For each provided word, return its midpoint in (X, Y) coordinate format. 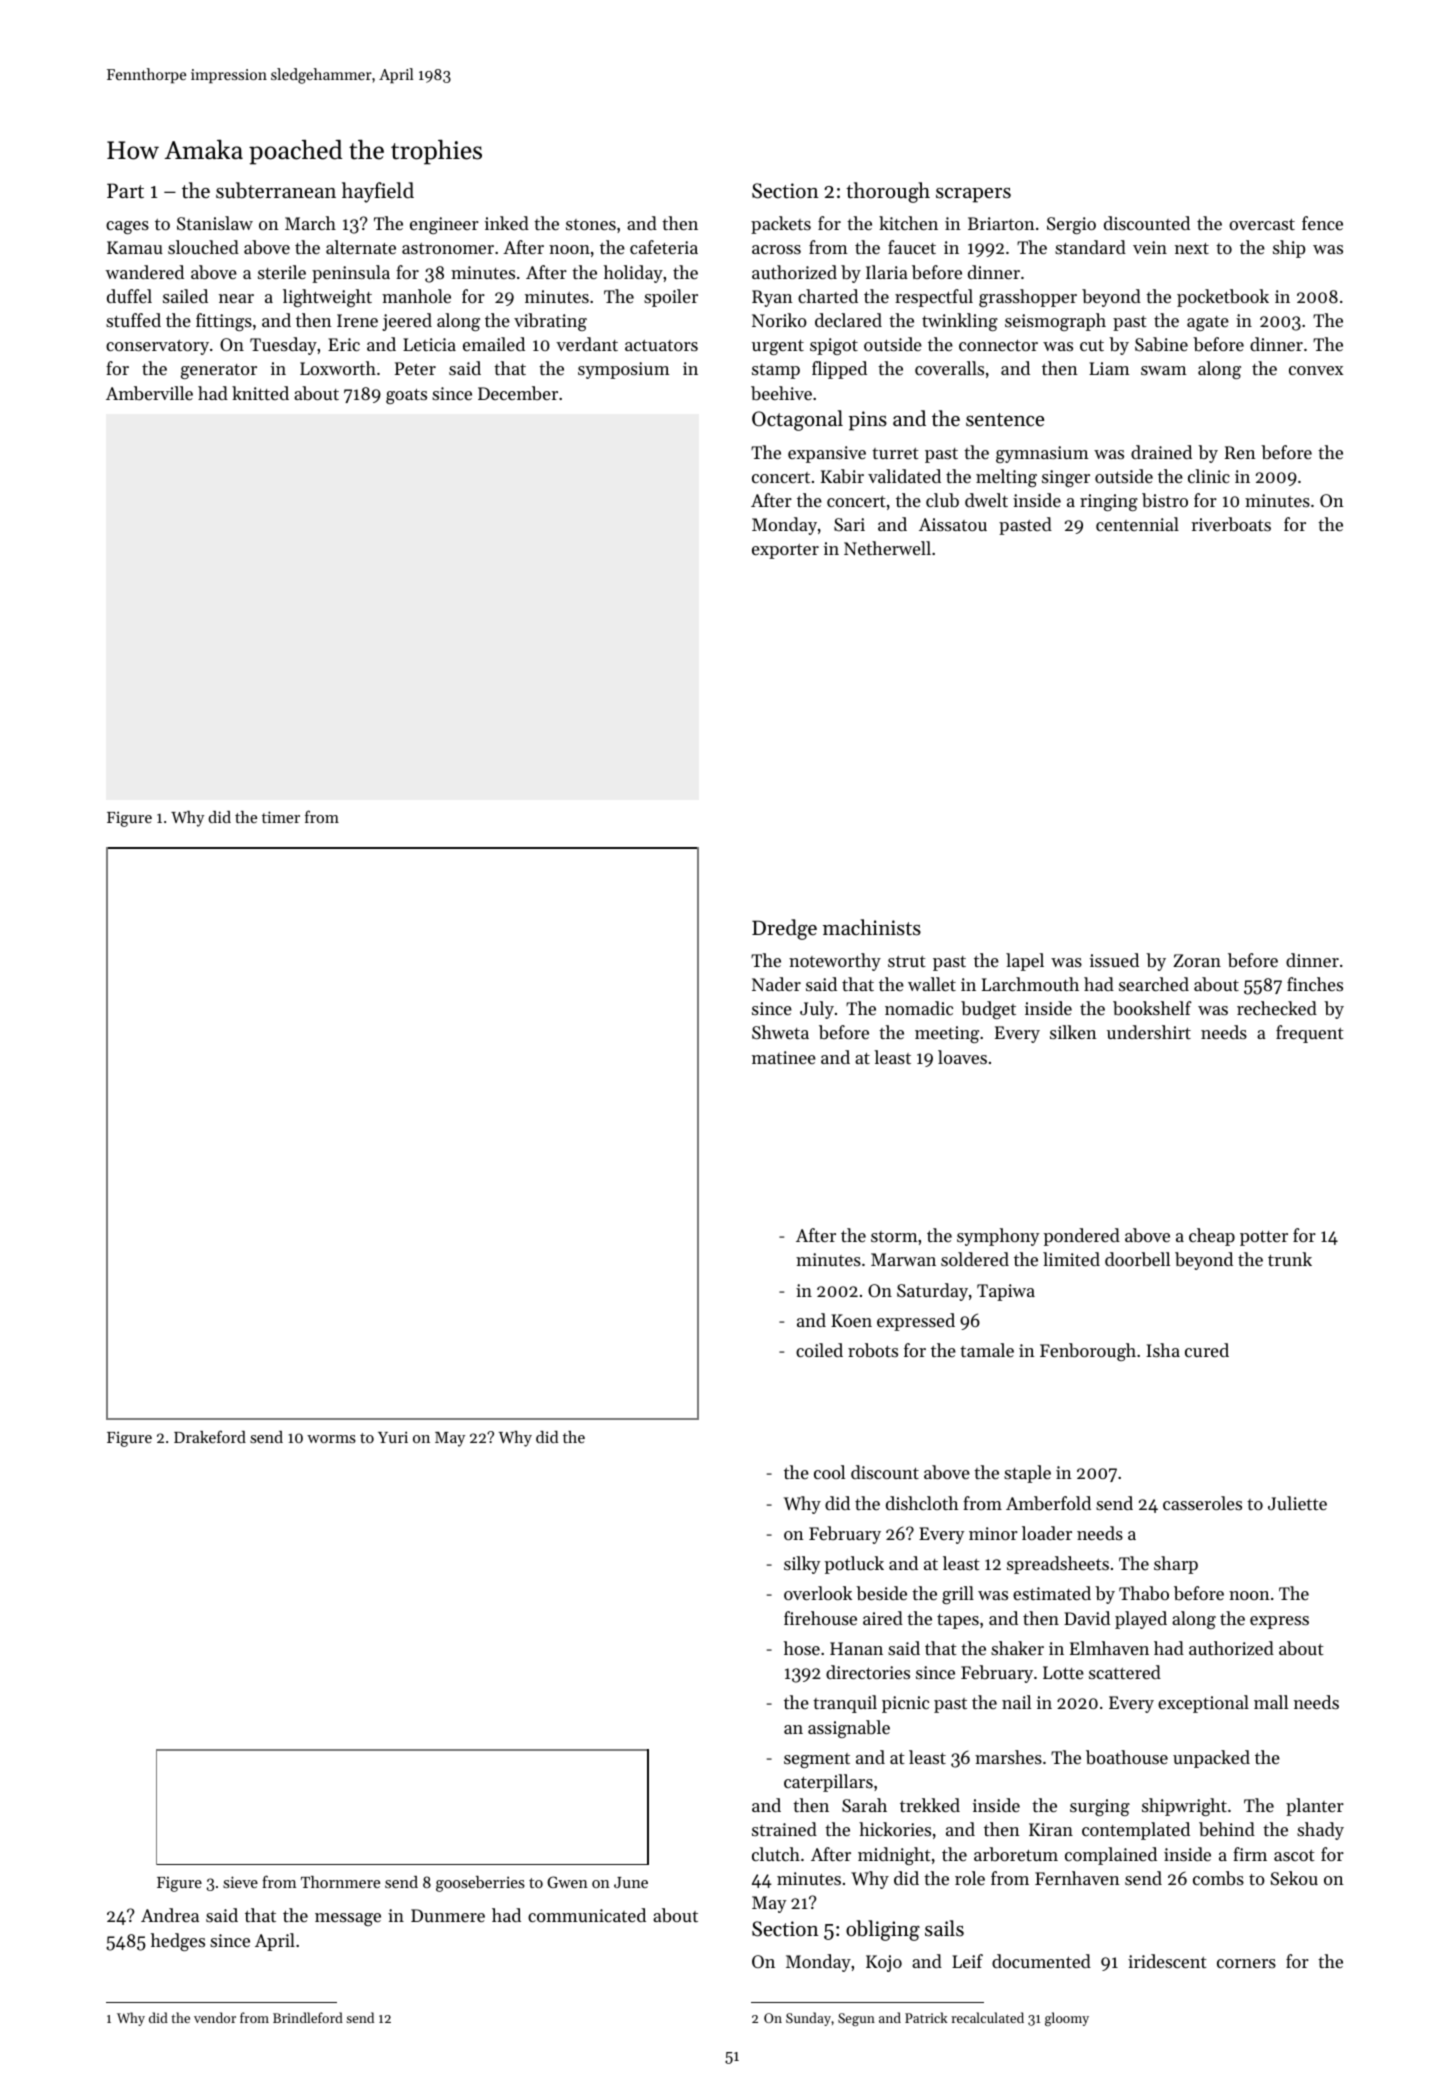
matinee (784, 1057)
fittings (224, 322)
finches (1315, 984)
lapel (1025, 962)
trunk (1290, 1259)
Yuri (393, 1437)
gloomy (1067, 2019)
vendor (215, 2017)
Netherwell (887, 548)
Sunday (808, 2019)
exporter (785, 551)
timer (281, 817)
